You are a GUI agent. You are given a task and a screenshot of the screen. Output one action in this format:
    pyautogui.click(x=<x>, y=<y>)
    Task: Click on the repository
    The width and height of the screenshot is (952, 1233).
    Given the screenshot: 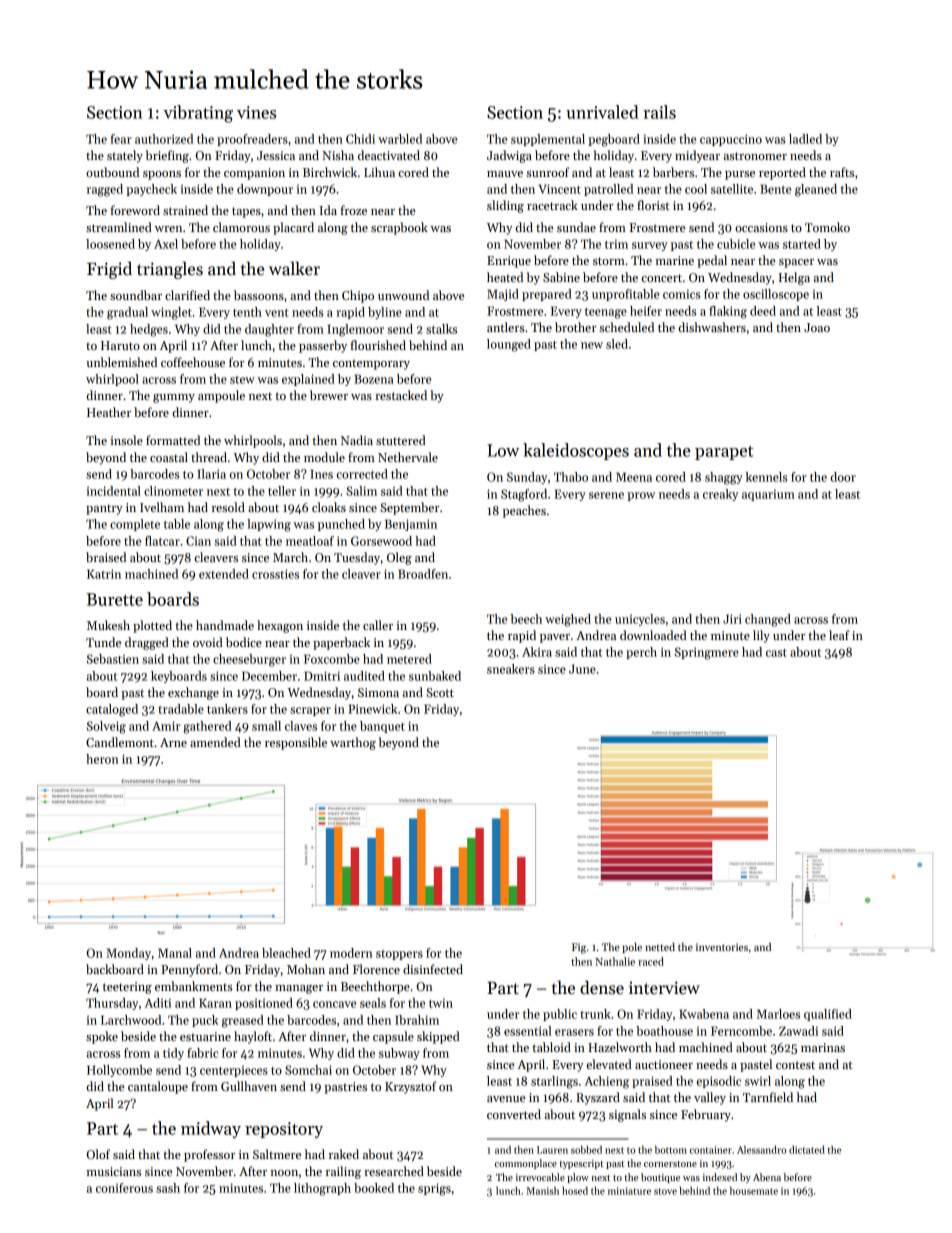 What is the action you would take?
    pyautogui.click(x=284, y=1130)
